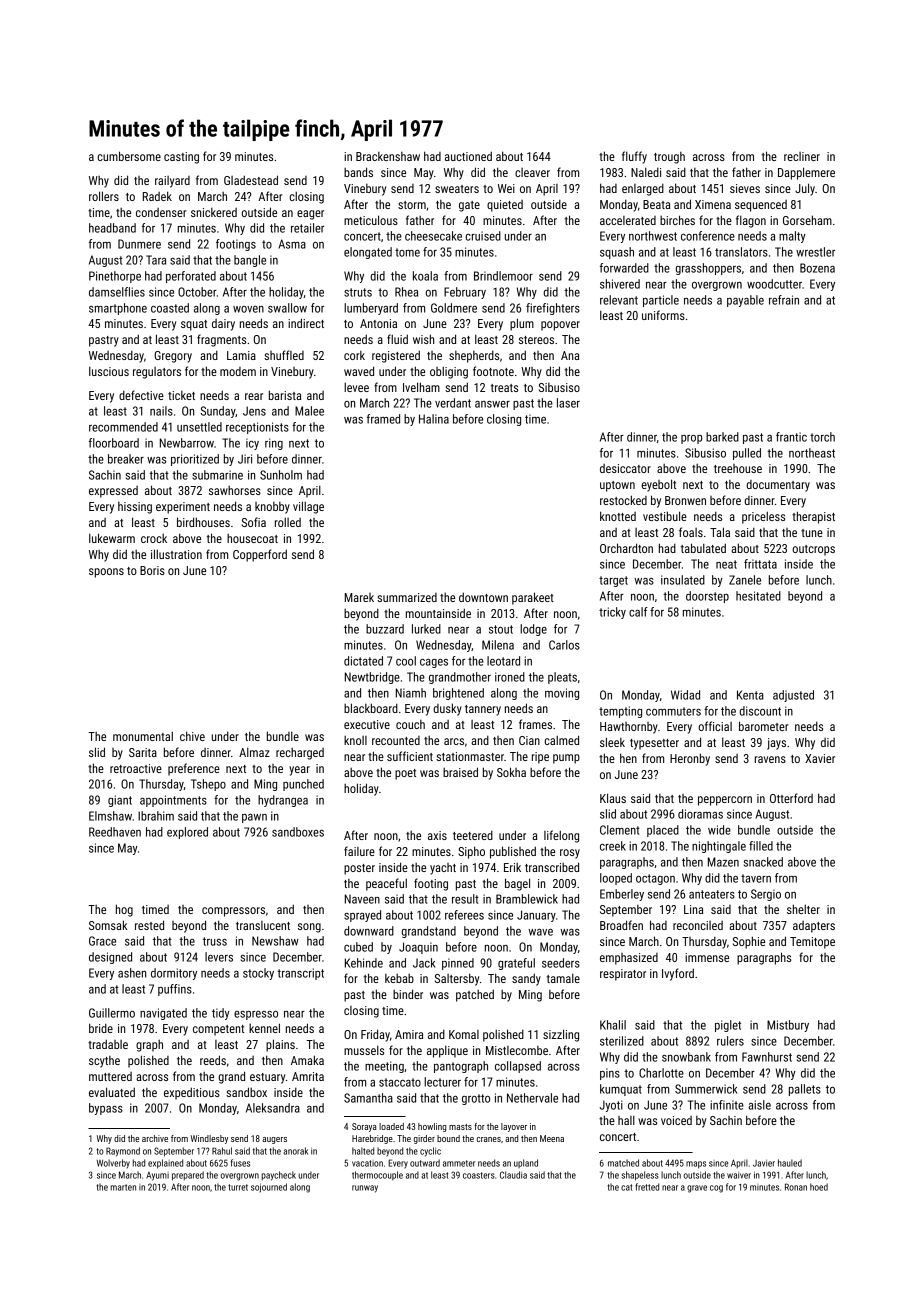 The height and width of the document is (1308, 924). Describe the element at coordinates (123, 1187) in the document. I see `marten` at that location.
